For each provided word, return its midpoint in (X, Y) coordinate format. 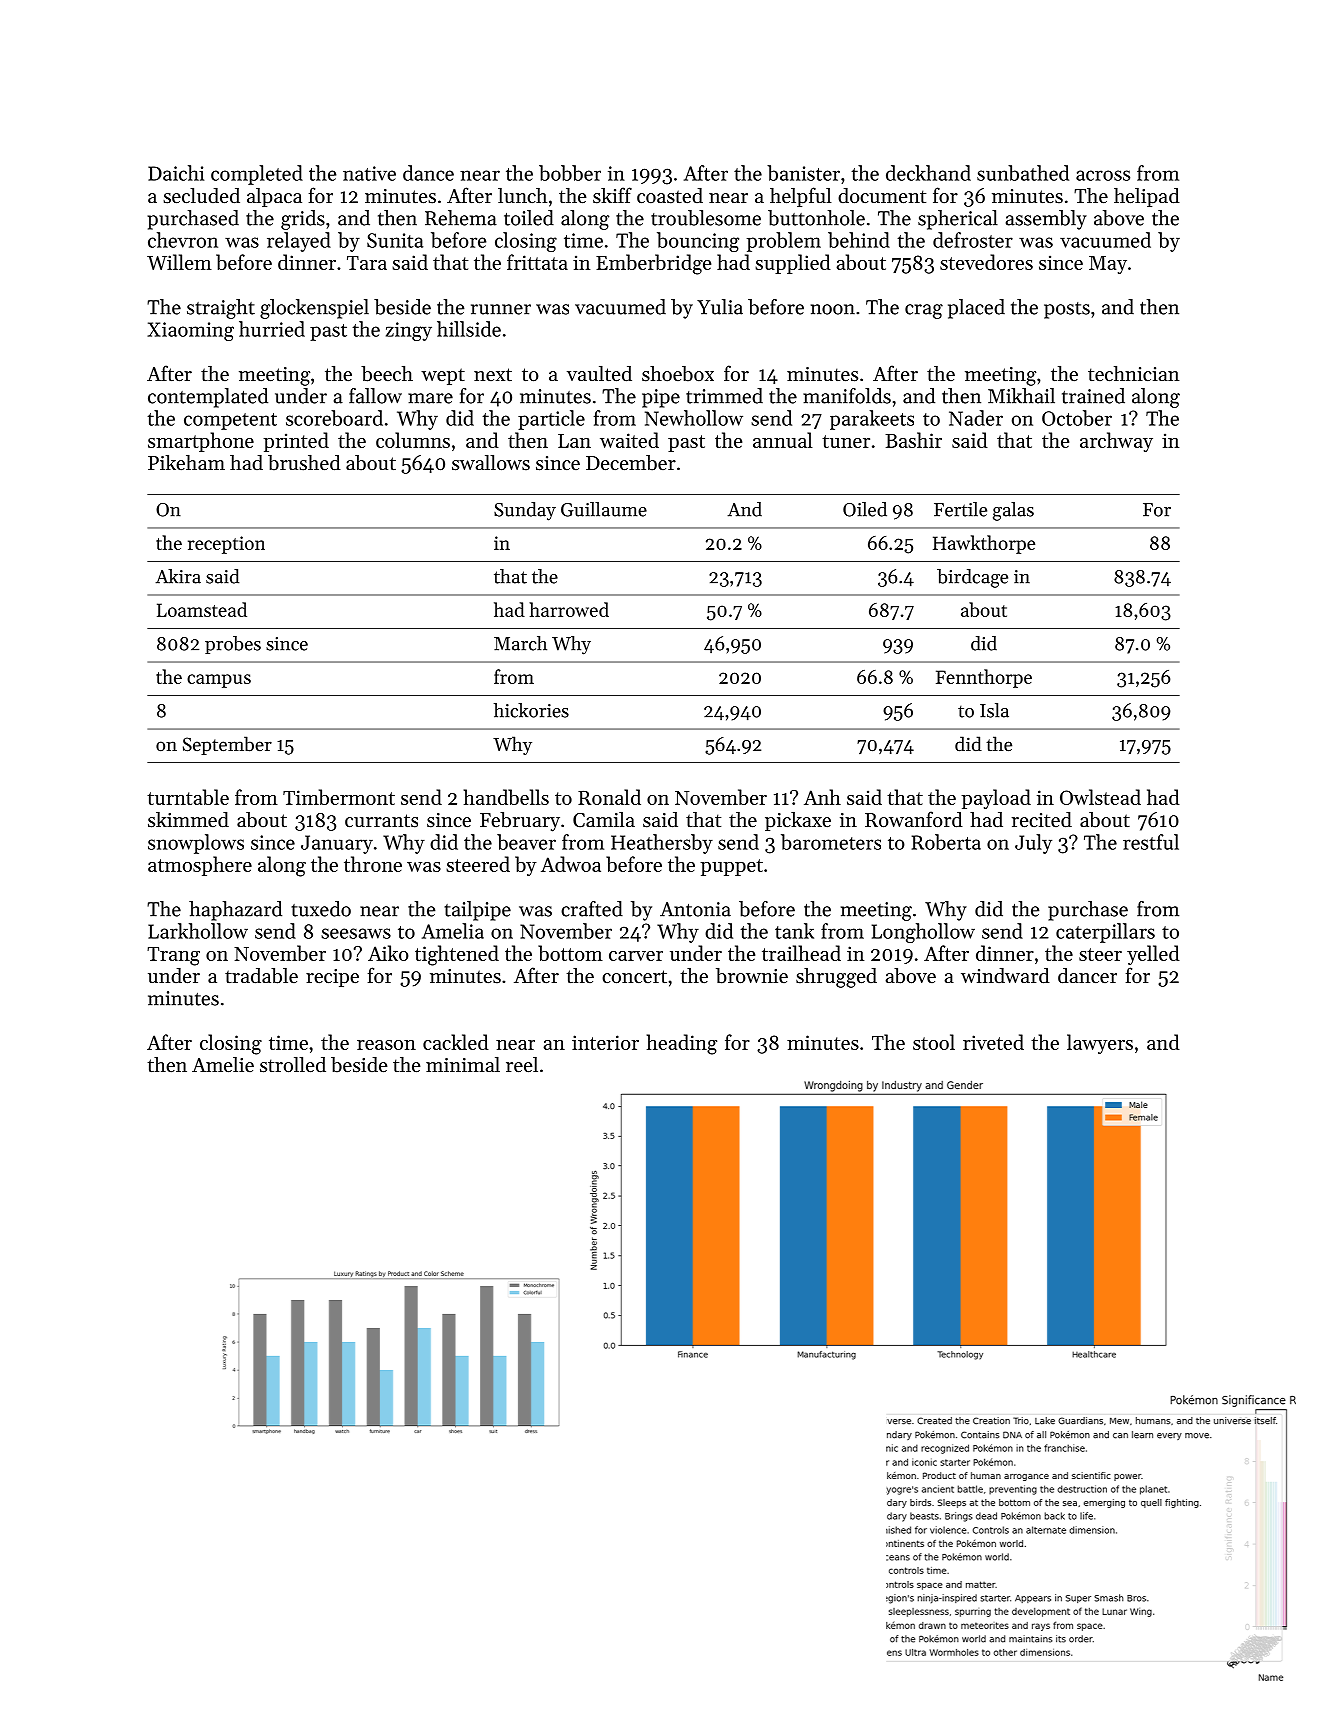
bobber (570, 173)
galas (1013, 511)
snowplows (196, 844)
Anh (822, 797)
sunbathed (1023, 173)
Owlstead (1100, 797)
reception (226, 545)
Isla (994, 710)
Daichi (176, 173)
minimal (463, 1064)
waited (629, 440)
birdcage (972, 578)
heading (682, 1044)
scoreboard (334, 418)
